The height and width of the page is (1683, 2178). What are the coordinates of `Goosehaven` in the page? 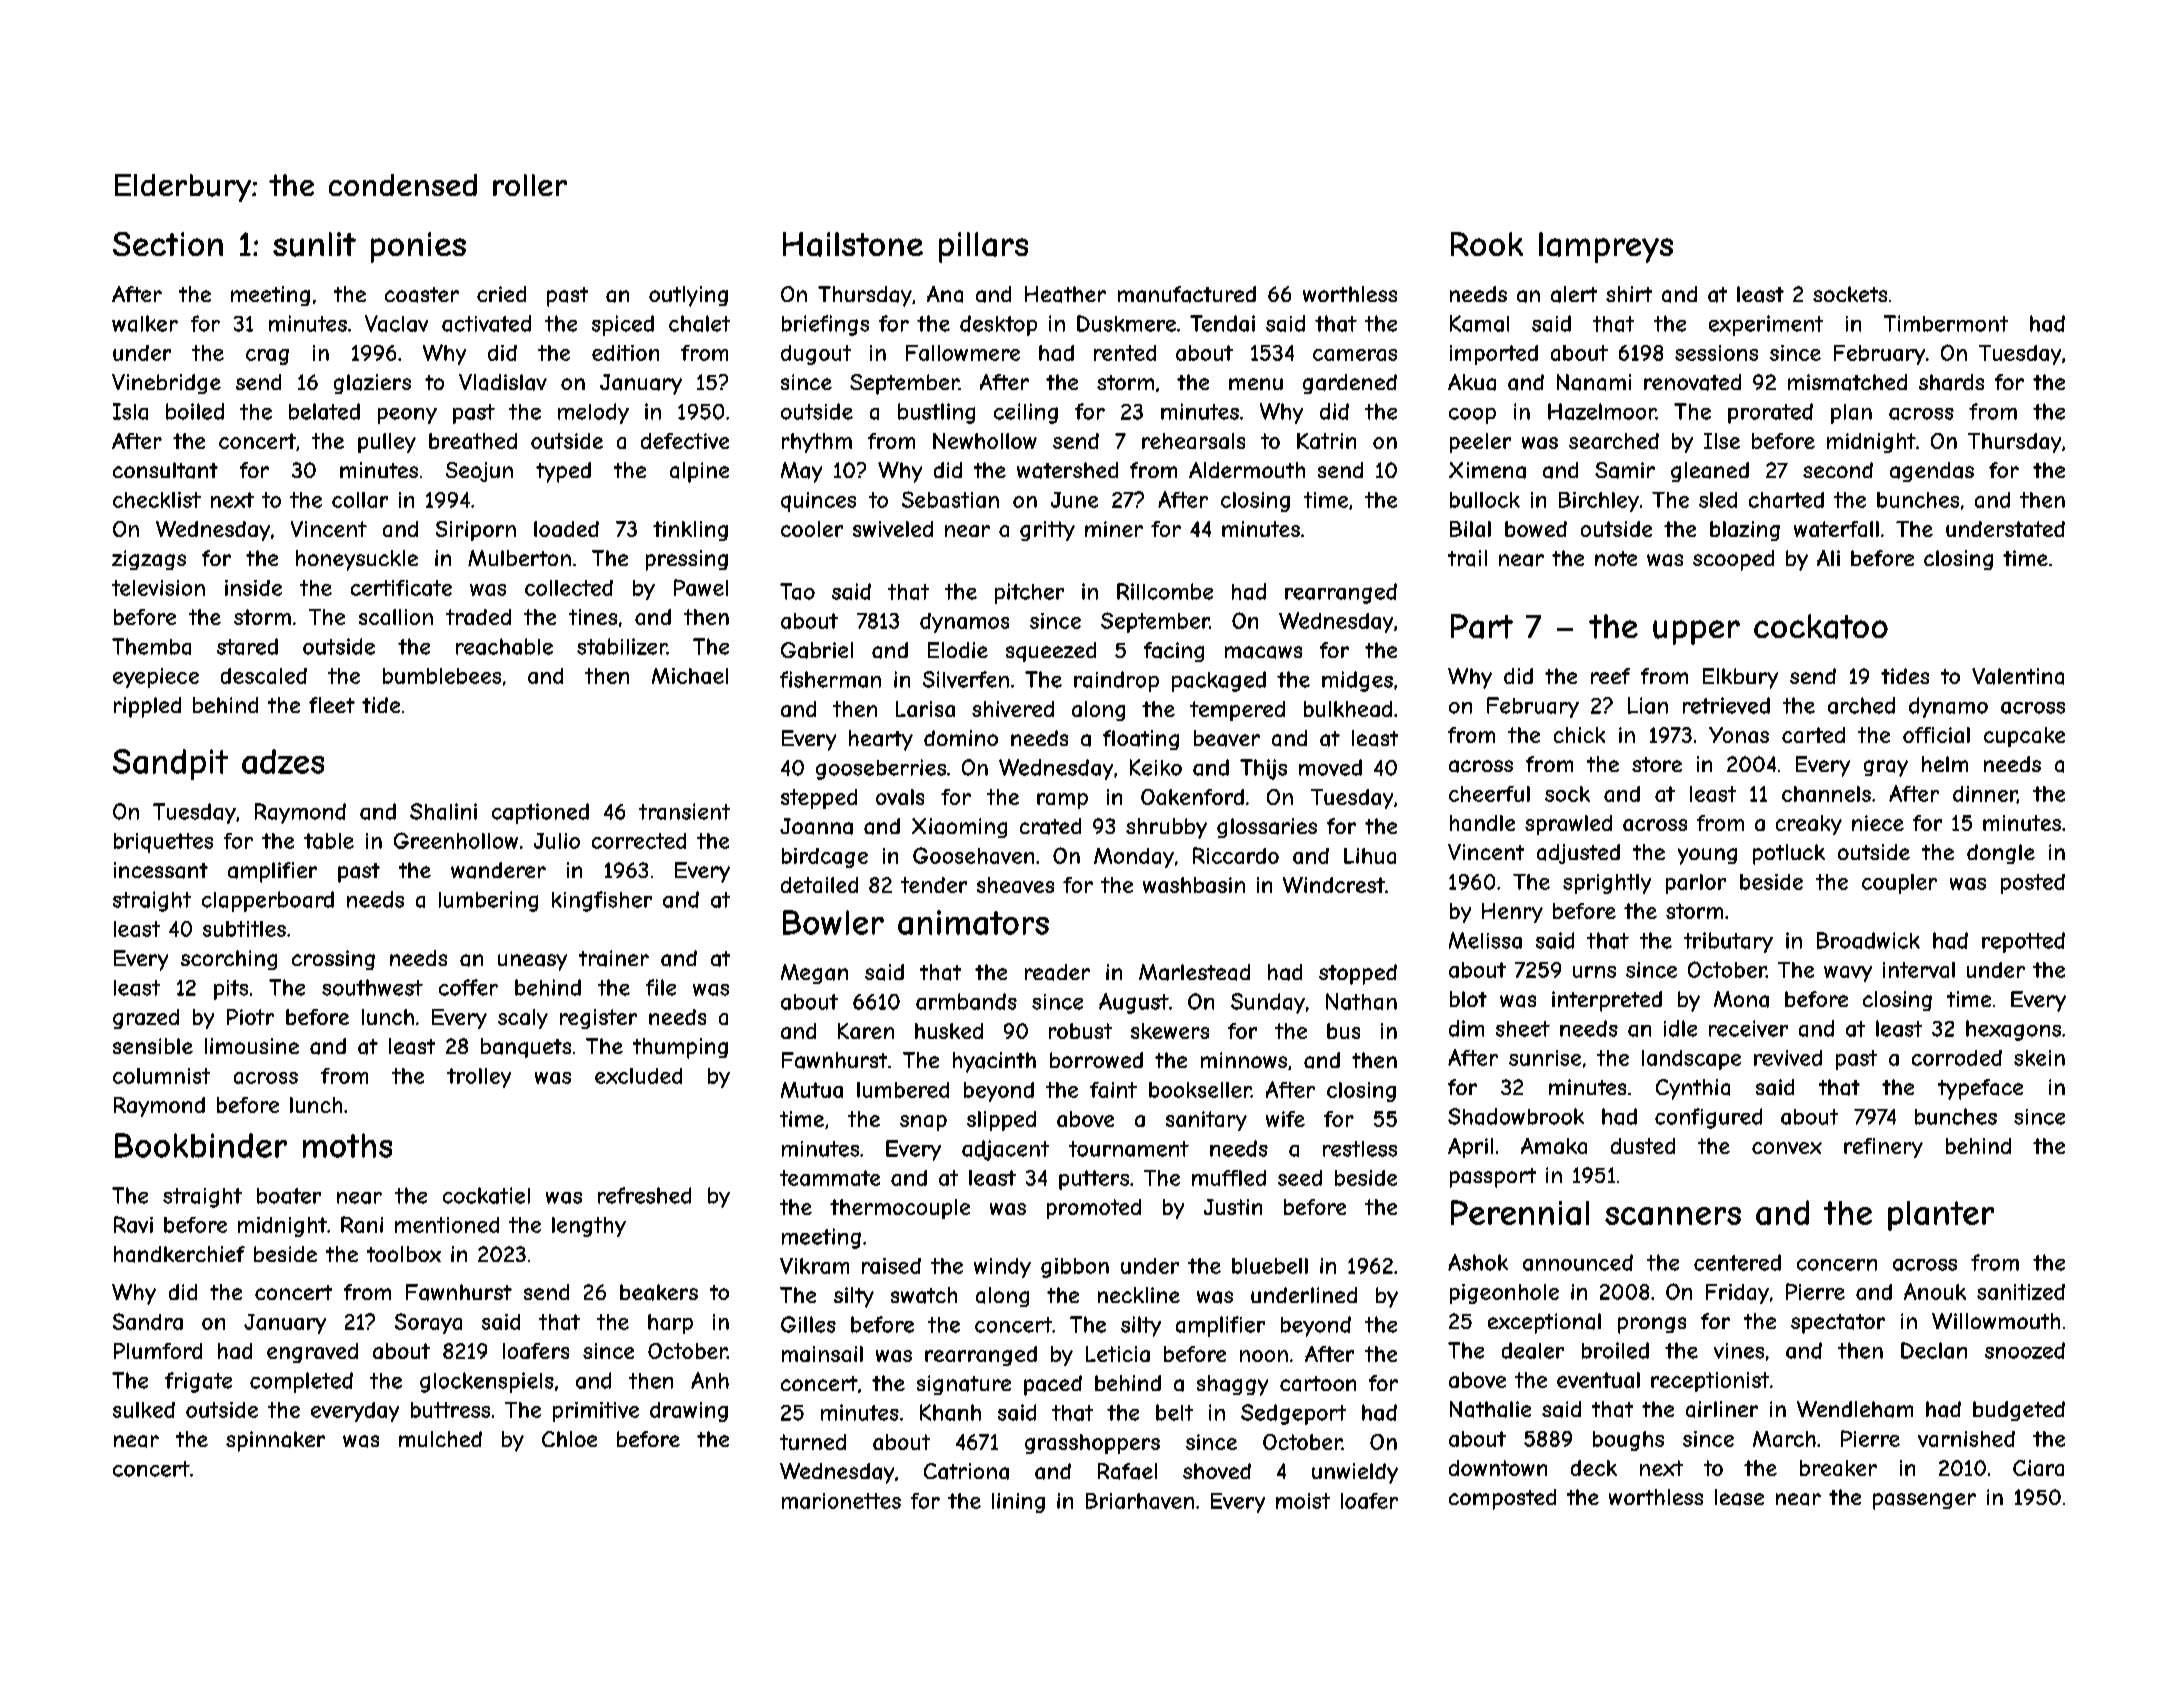 It's located at (973, 855).
